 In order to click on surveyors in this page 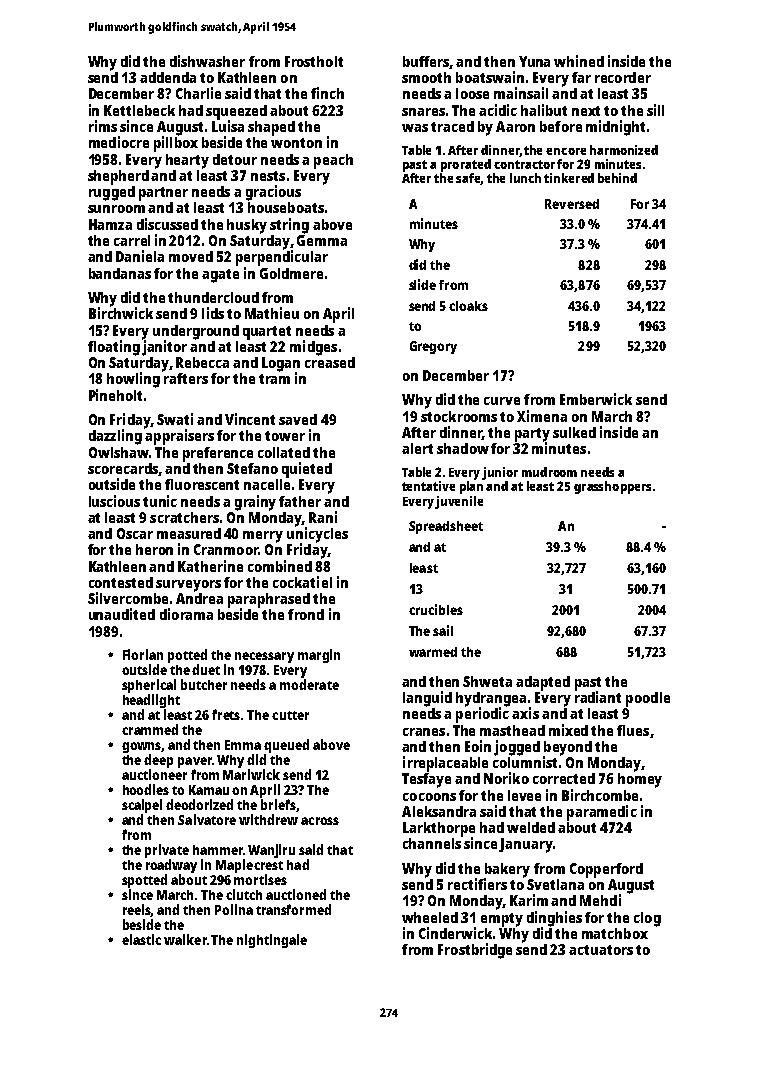, I will do `click(188, 586)`.
